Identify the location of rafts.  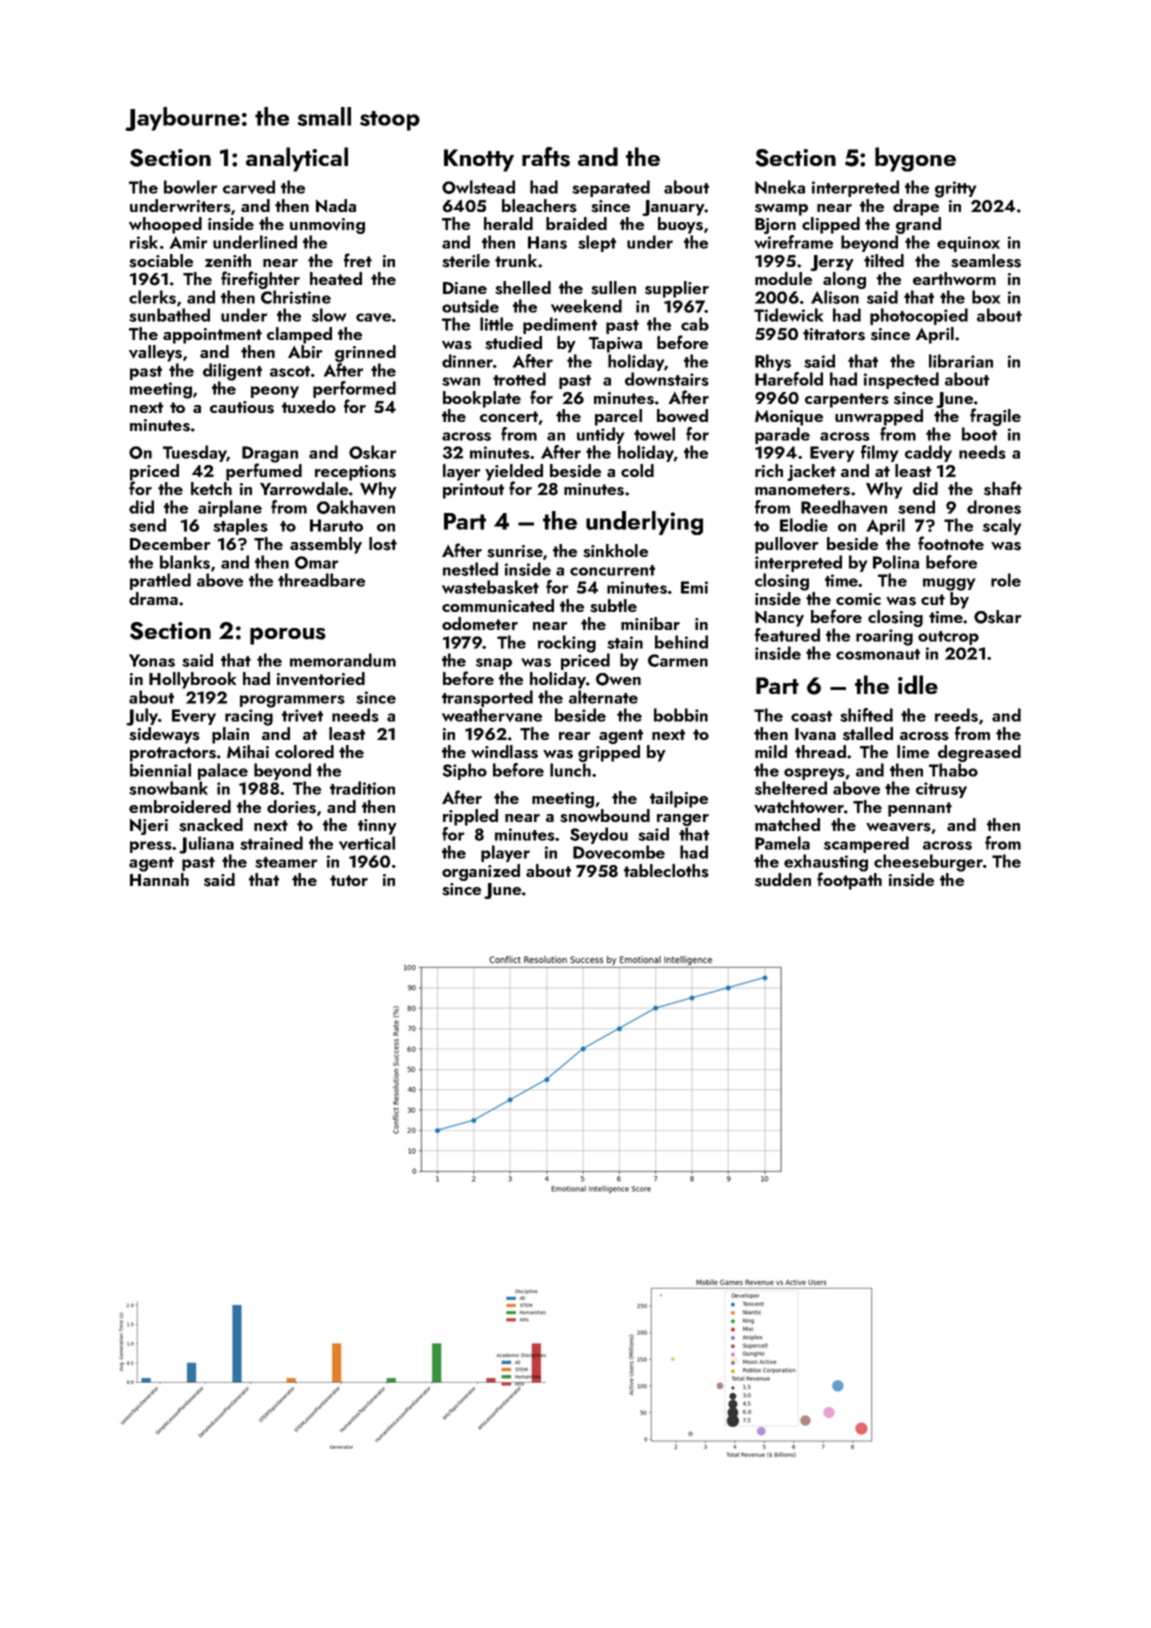
(546, 157).
